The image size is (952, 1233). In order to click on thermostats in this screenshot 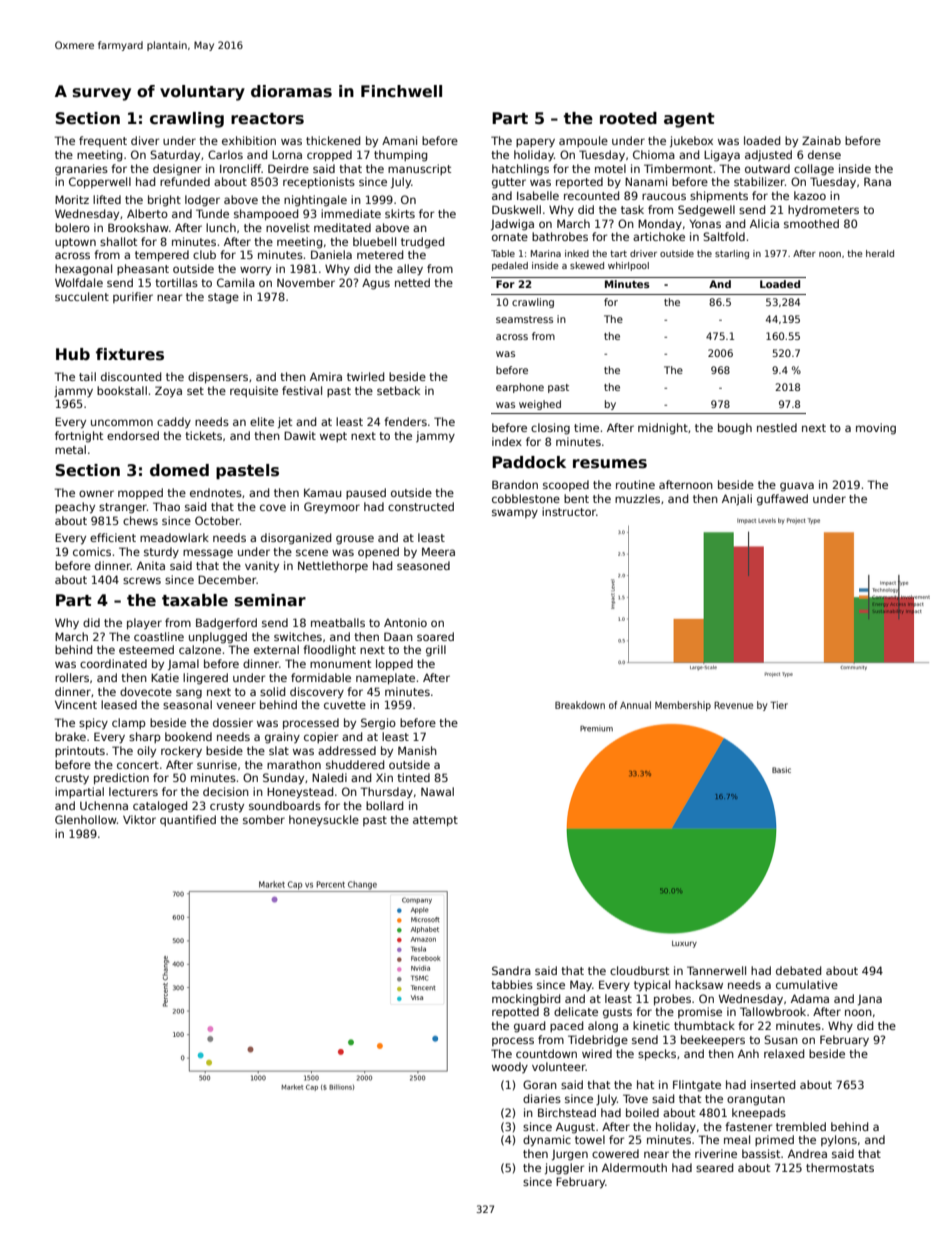, I will do `click(840, 1167)`.
